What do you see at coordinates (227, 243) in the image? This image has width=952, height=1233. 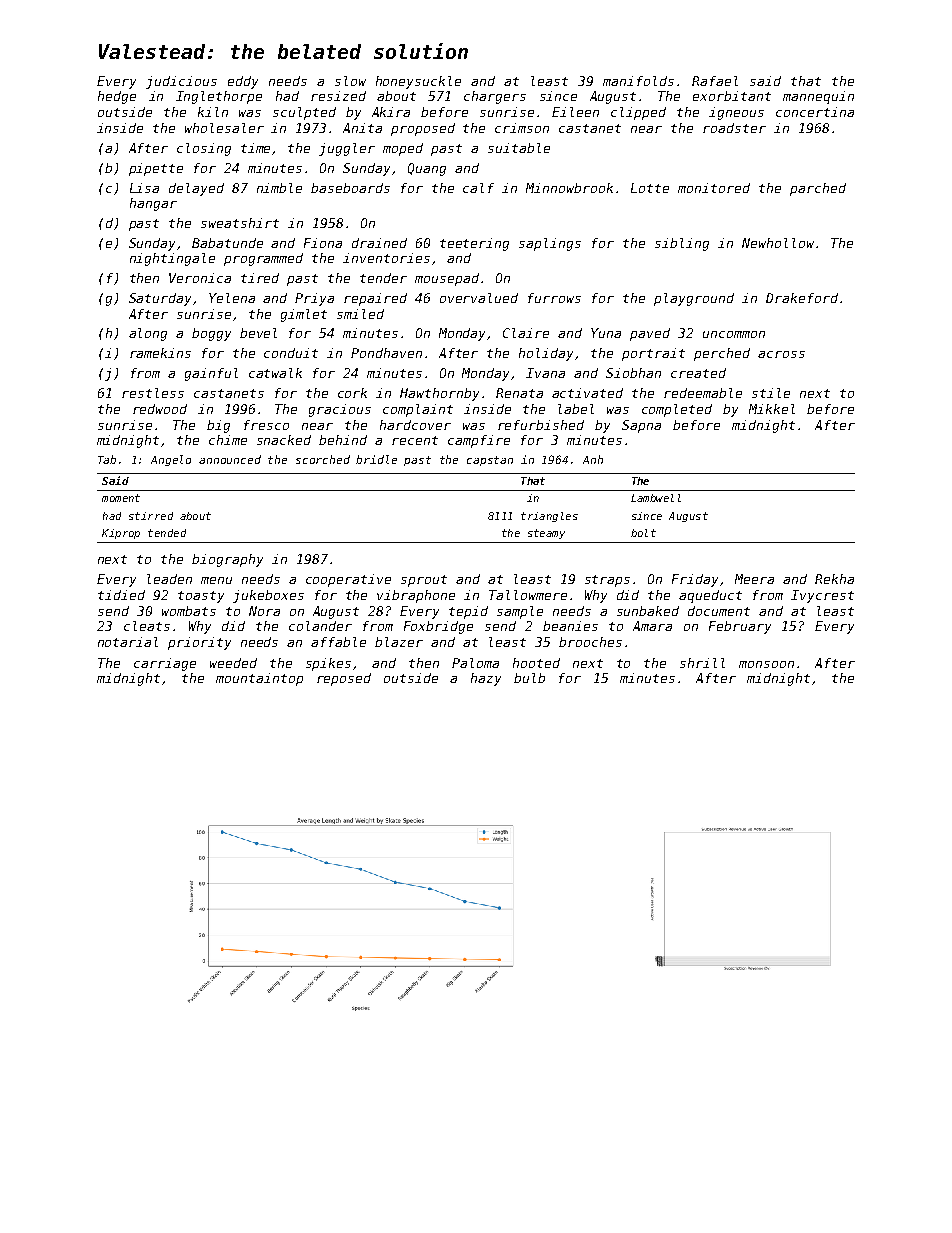 I see `Babatunde` at bounding box center [227, 243].
